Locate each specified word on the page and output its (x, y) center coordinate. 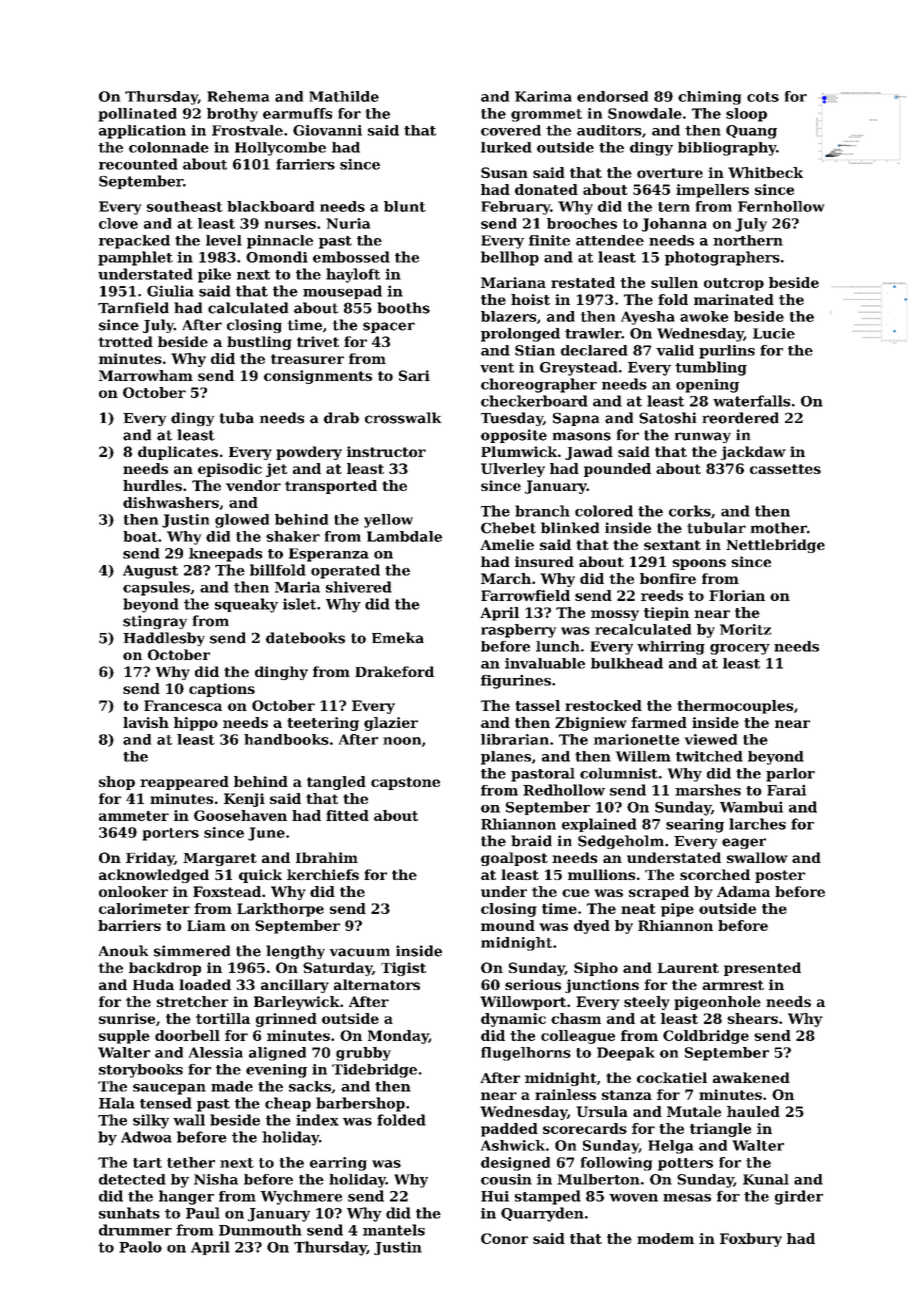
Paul (203, 1213)
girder (799, 1197)
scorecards (585, 1128)
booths (403, 308)
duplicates (178, 453)
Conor (504, 1238)
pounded (617, 470)
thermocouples (735, 707)
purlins (727, 352)
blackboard (270, 206)
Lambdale (404, 536)
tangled (336, 783)
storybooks (141, 1071)
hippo (196, 724)
